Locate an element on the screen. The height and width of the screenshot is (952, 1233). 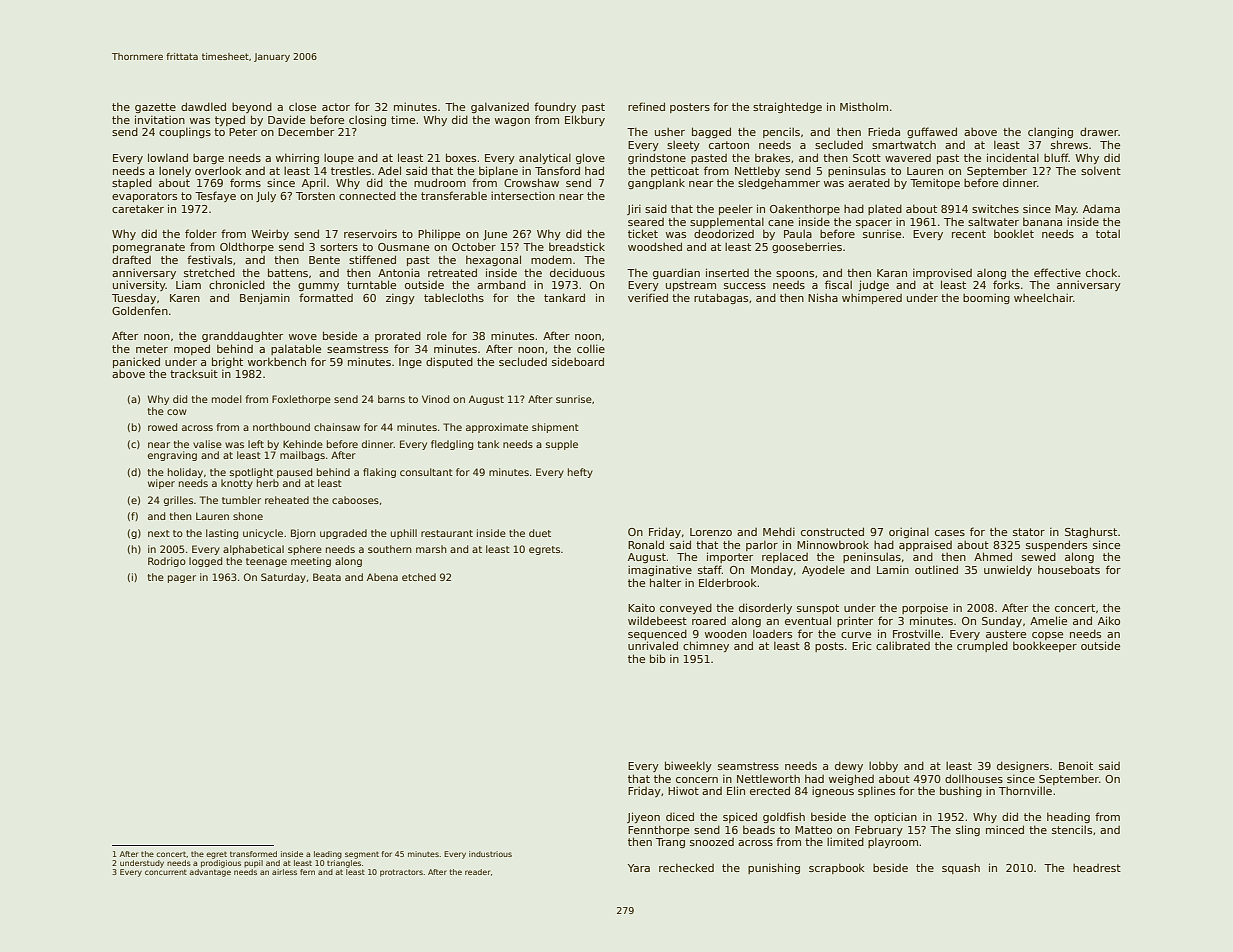
upgraded is located at coordinates (343, 534).
